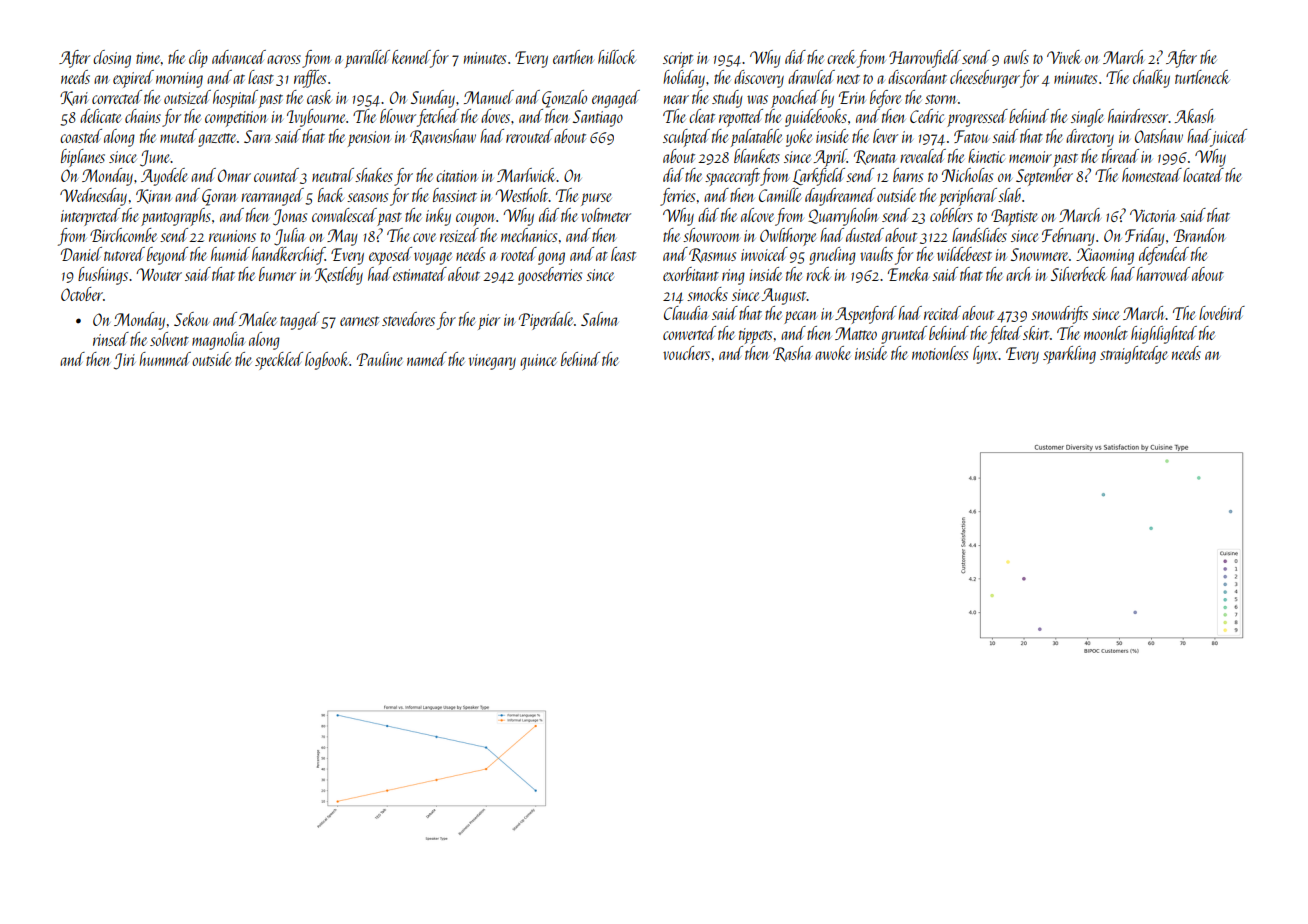 This image has width=1308, height=924. Describe the element at coordinates (917, 77) in the image. I see `discordant` at that location.
